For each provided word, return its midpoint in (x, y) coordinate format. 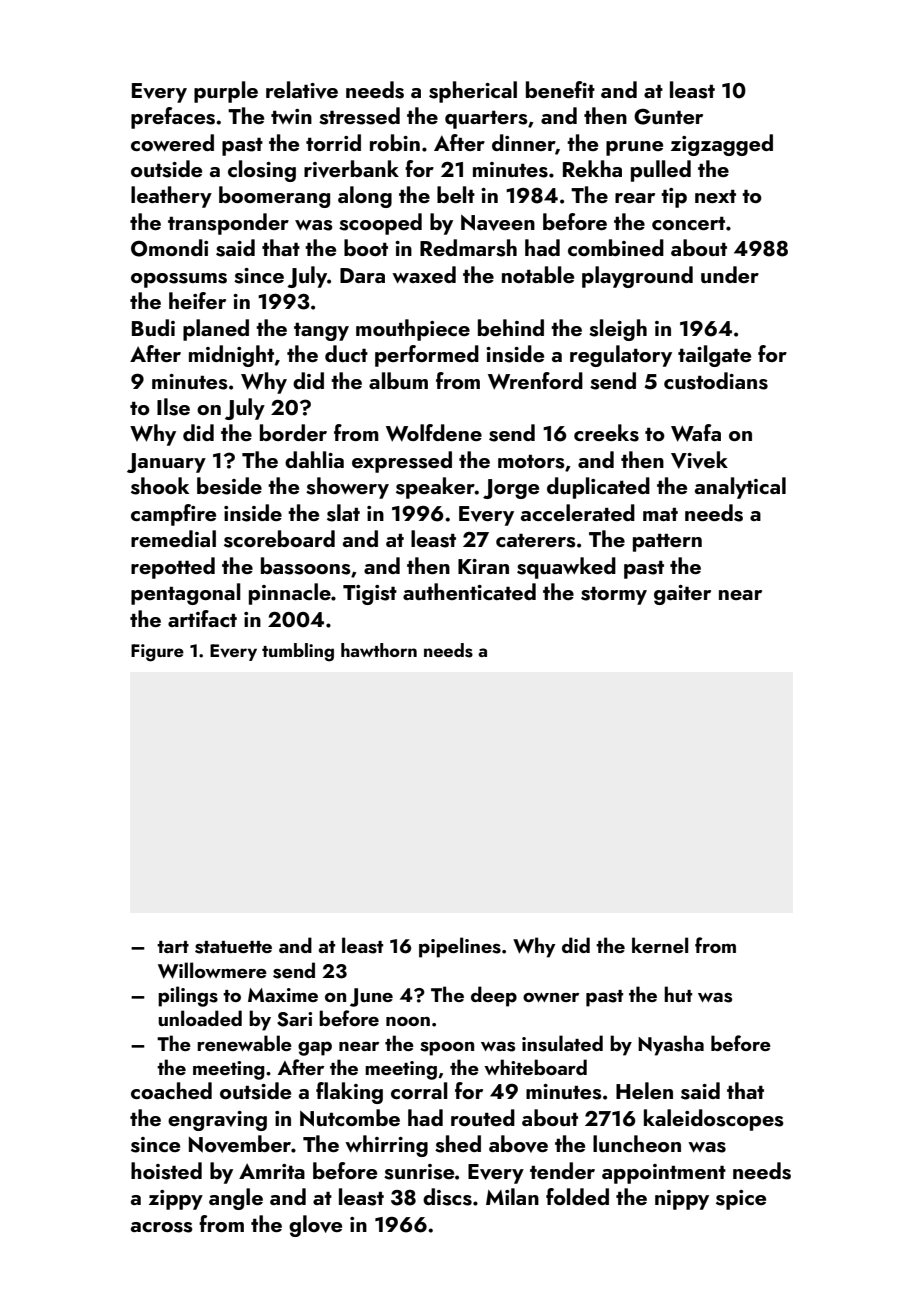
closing (262, 171)
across (162, 1227)
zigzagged (722, 145)
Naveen (498, 223)
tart (173, 947)
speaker (435, 488)
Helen (644, 1090)
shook (160, 486)
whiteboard (535, 1067)
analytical (740, 488)
